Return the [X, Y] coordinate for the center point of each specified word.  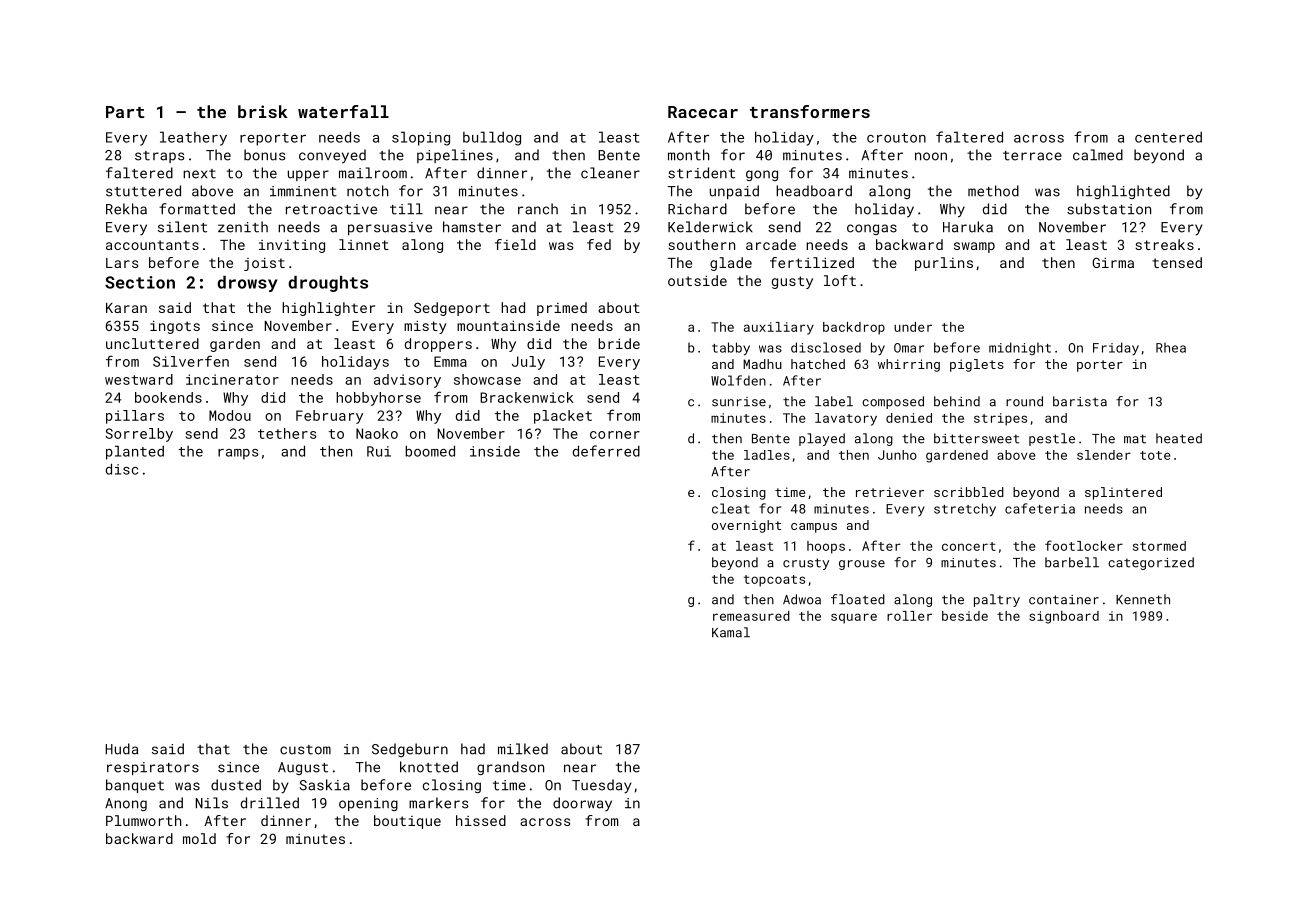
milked [523, 749]
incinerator [232, 379]
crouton [896, 138]
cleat [731, 508]
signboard [1064, 617]
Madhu [762, 364]
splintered [1123, 493]
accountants [152, 245]
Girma [1113, 262]
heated [1179, 438]
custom [305, 750]
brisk [263, 111]
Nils [212, 803]
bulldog [492, 138]
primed [562, 309]
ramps [238, 454]
